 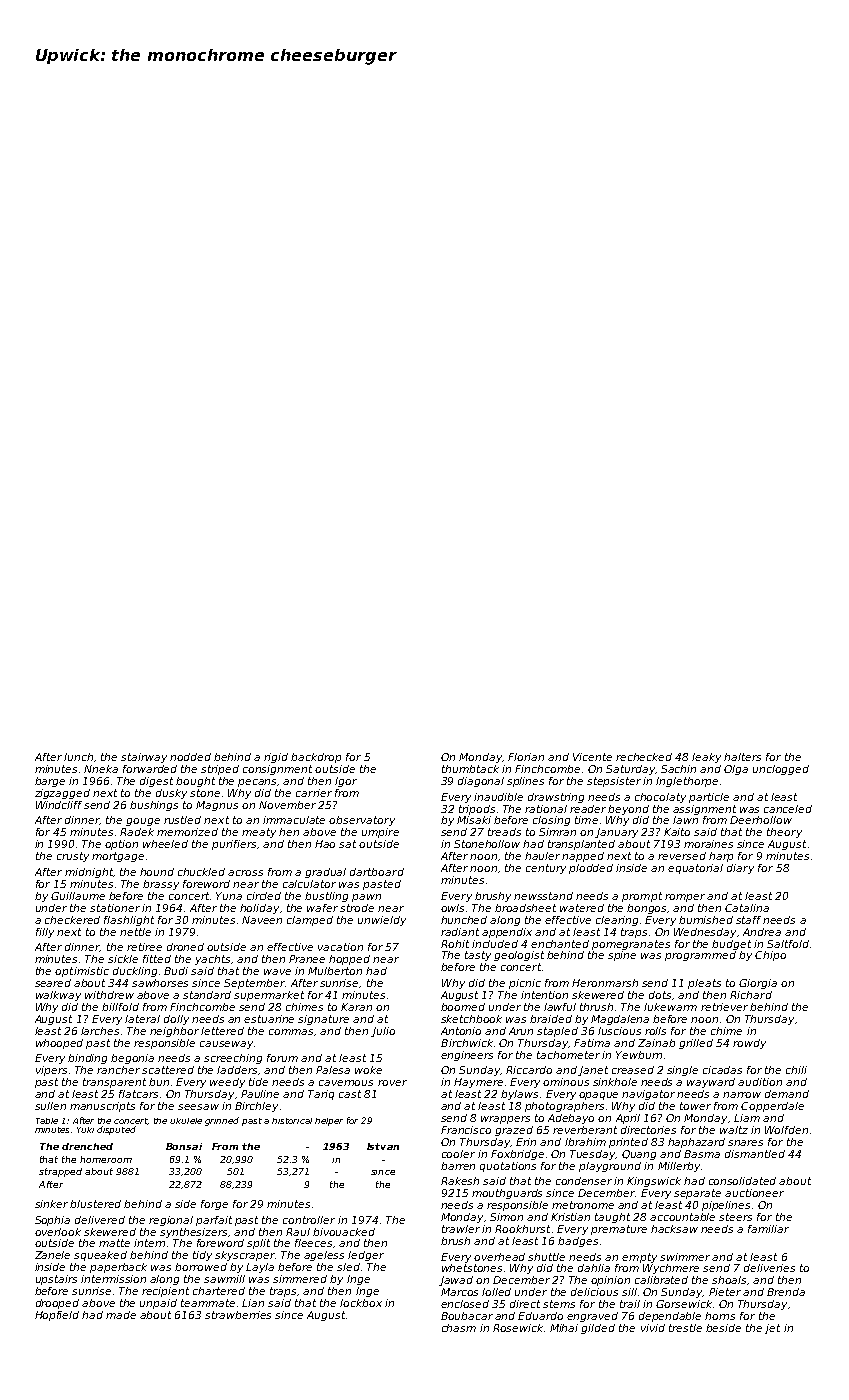 What do you see at coordinates (89, 873) in the screenshot?
I see `midnight` at bounding box center [89, 873].
